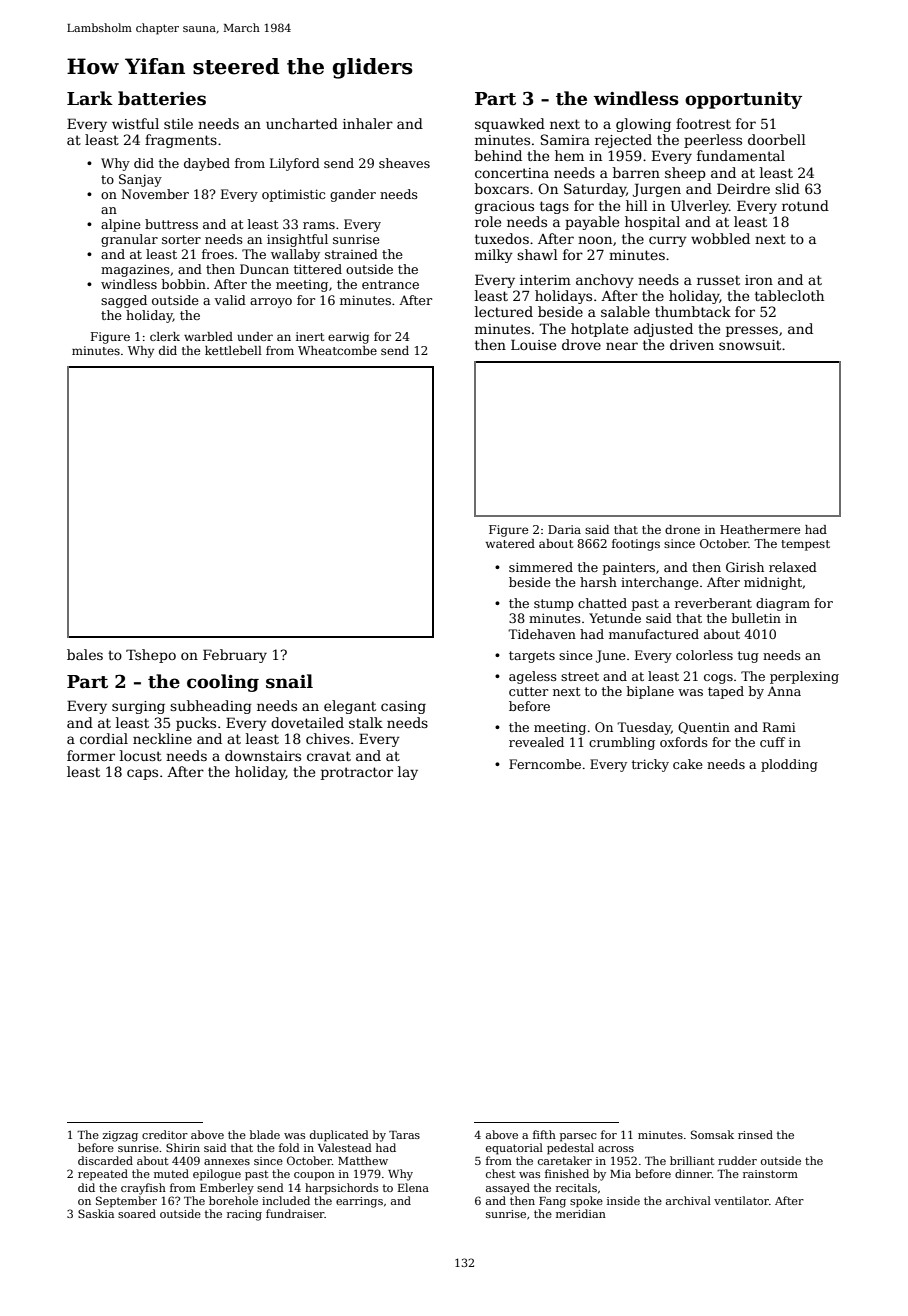 The image size is (908, 1316). What do you see at coordinates (91, 755) in the page?
I see `former` at bounding box center [91, 755].
